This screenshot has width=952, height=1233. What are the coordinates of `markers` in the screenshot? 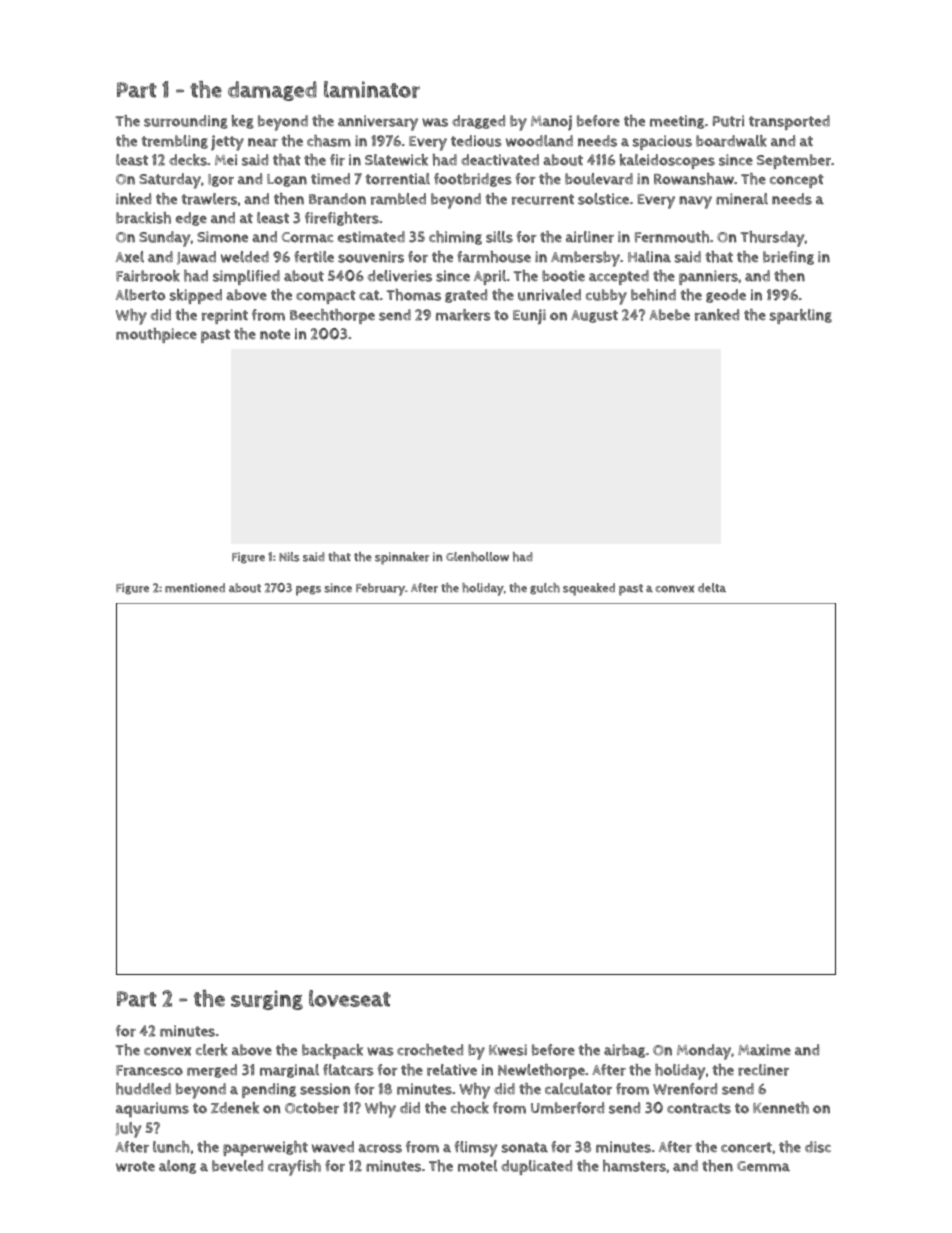 It's located at (463, 315).
